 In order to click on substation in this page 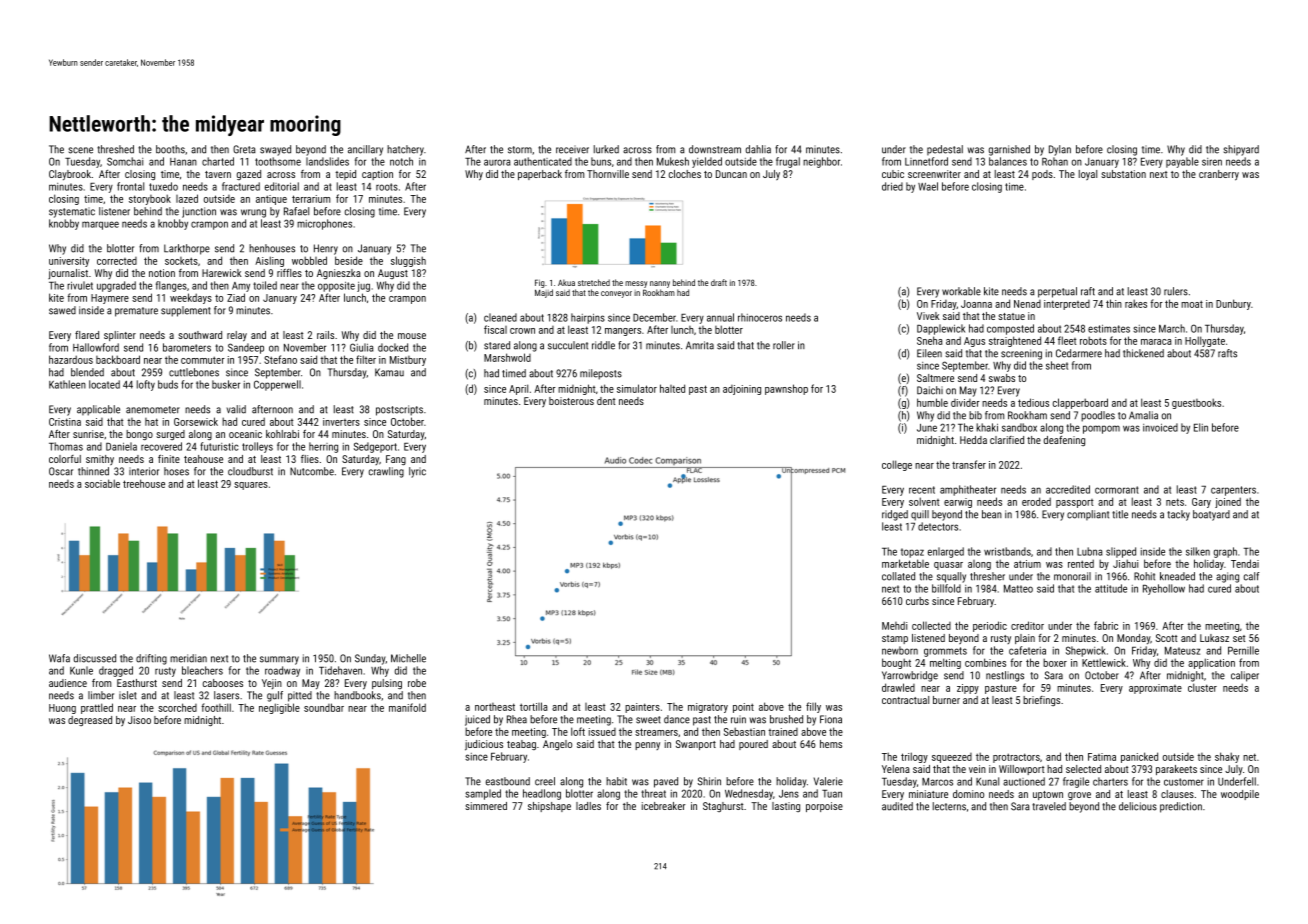, I will do `click(1123, 174)`.
